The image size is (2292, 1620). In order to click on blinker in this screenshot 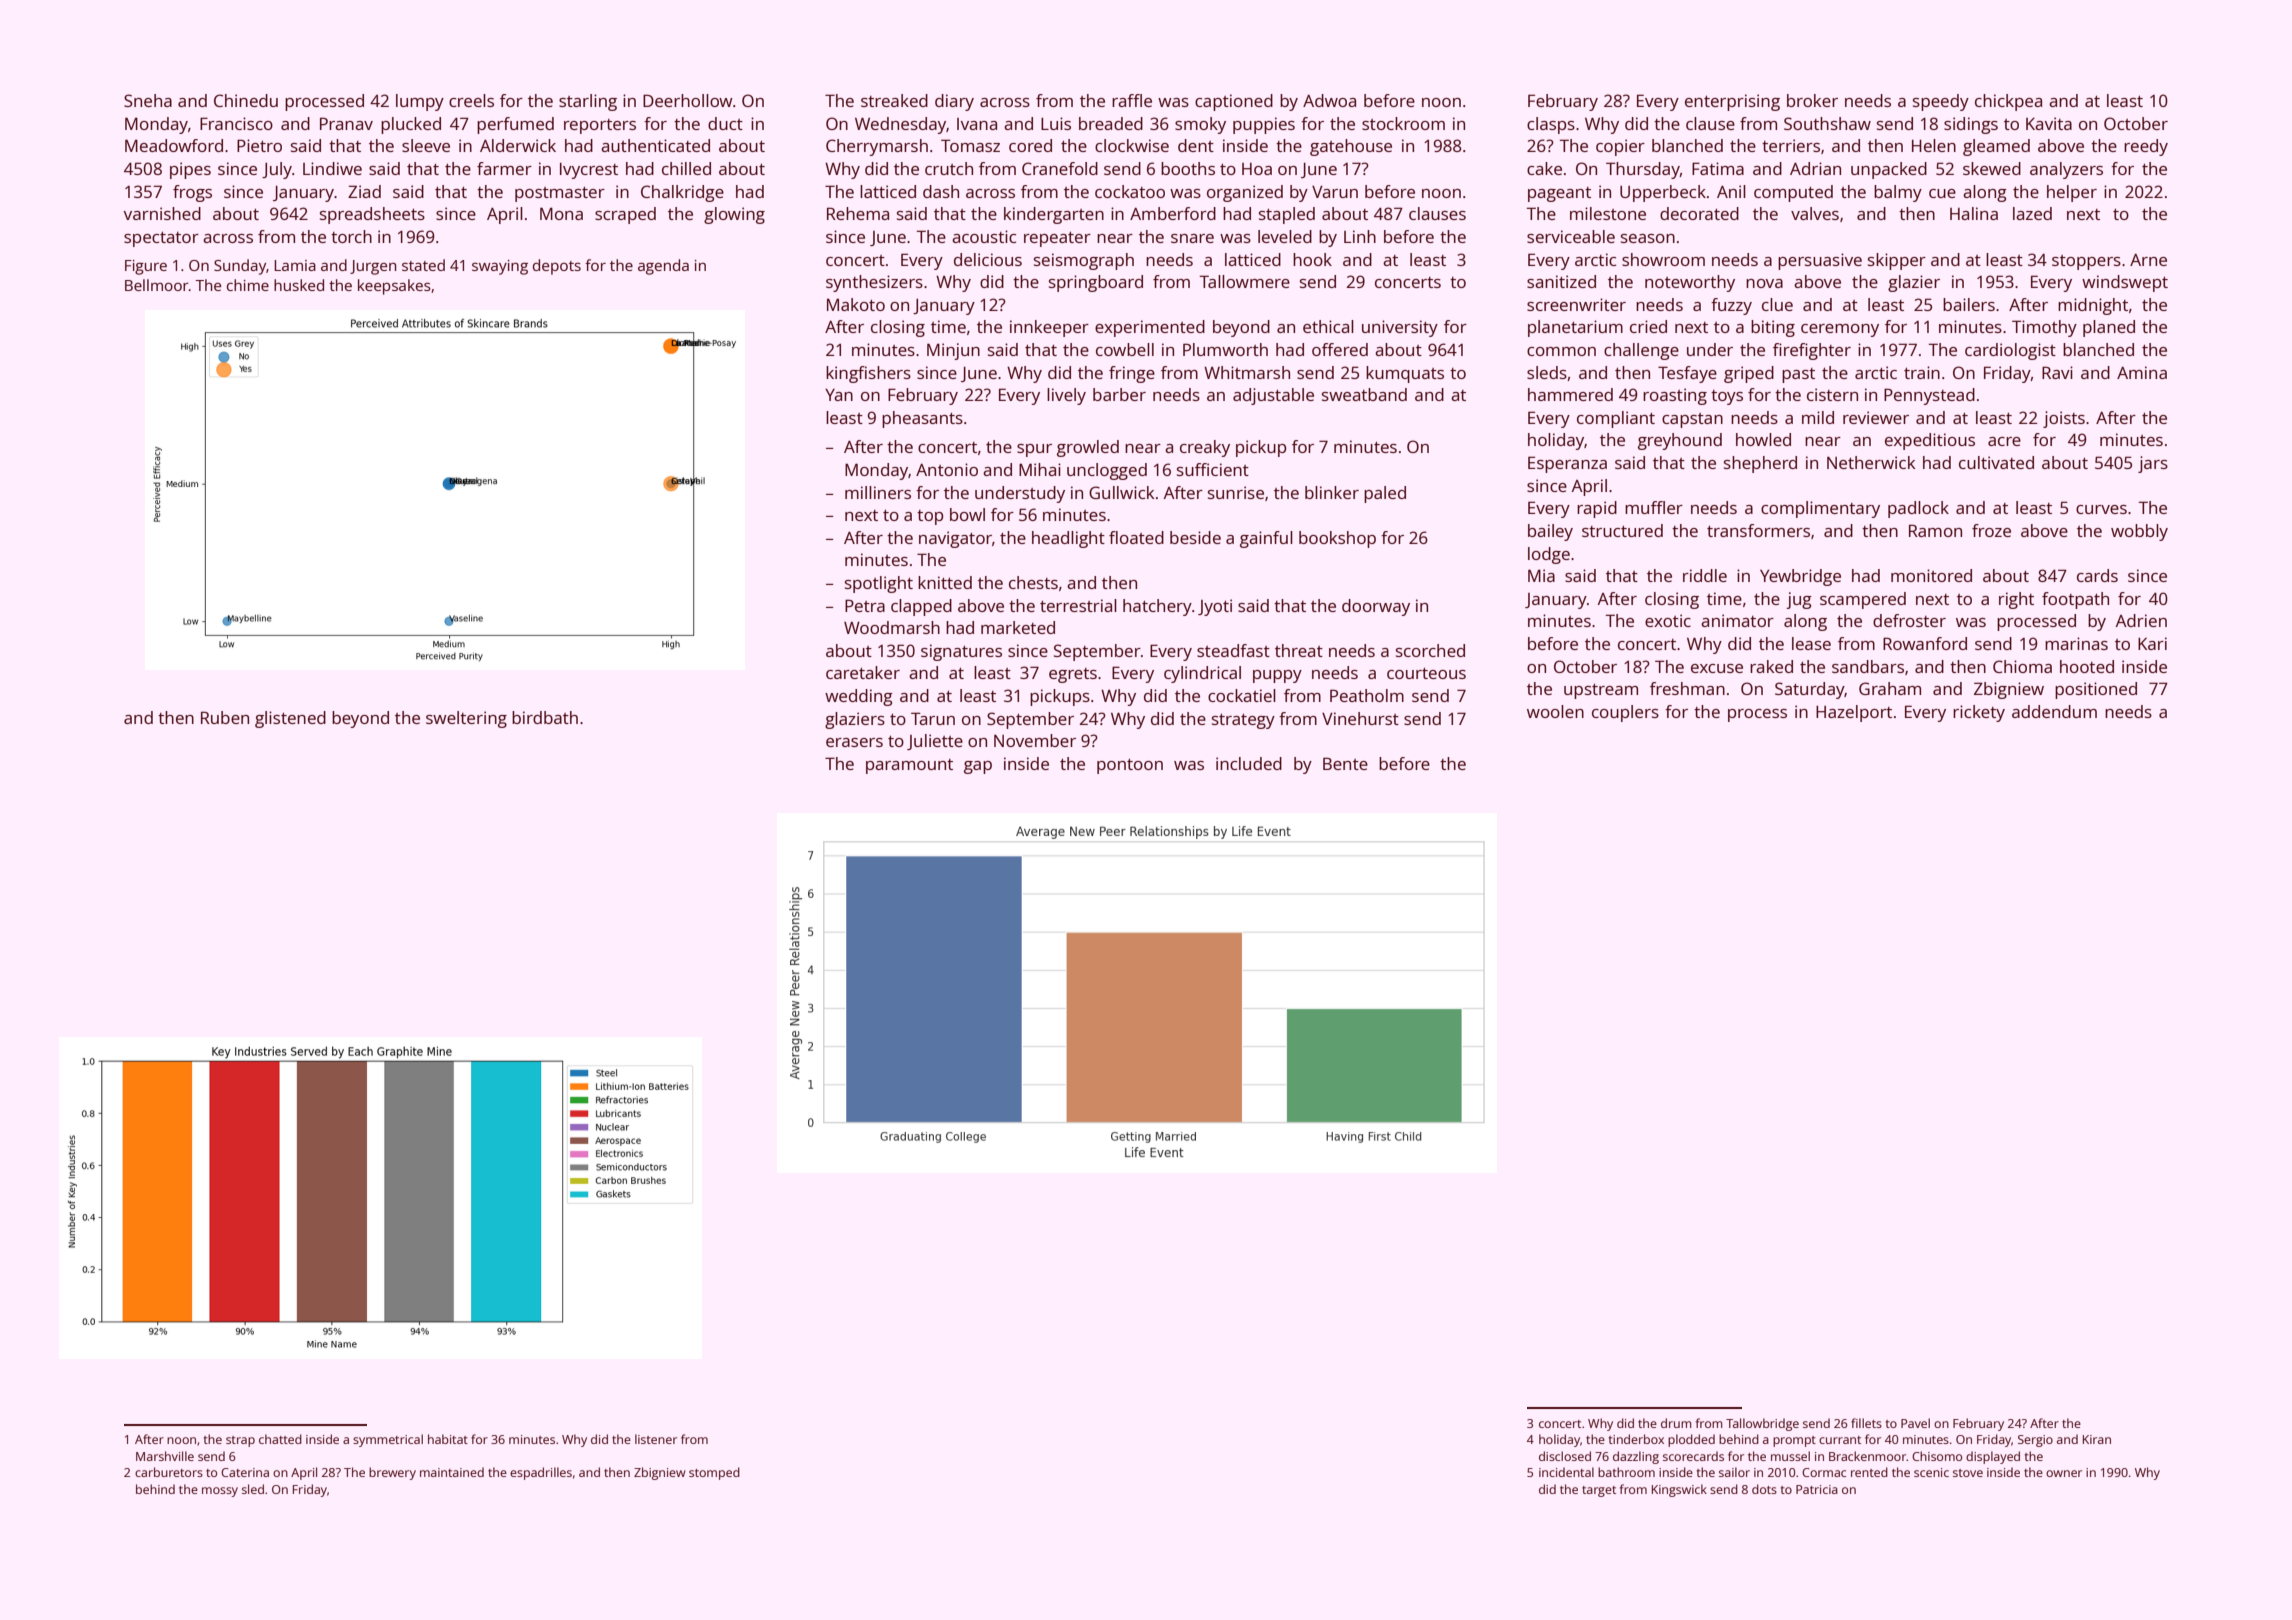, I will do `click(1332, 492)`.
